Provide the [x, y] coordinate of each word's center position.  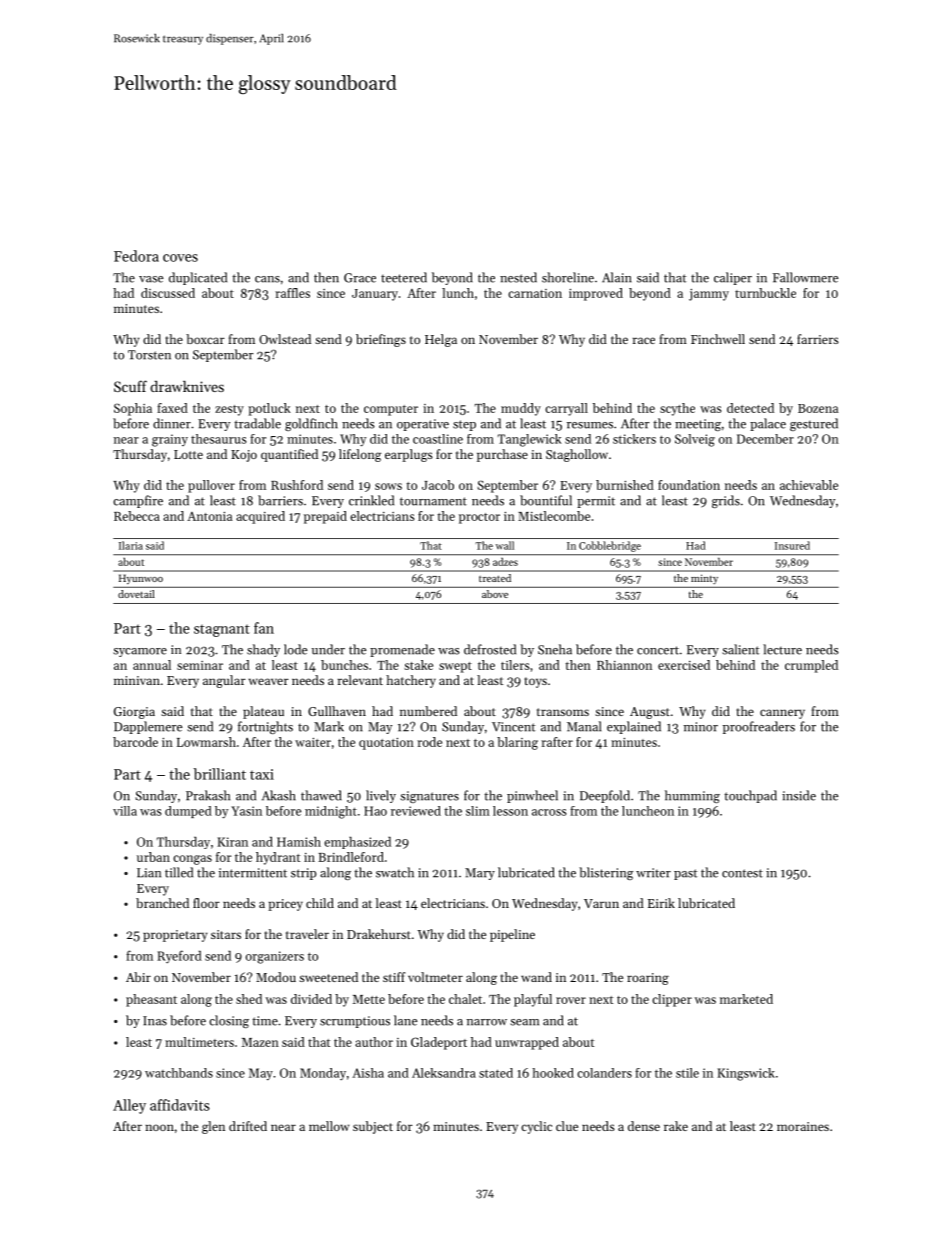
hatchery [411, 681]
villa [125, 811]
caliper [733, 278]
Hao [375, 811]
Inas [155, 1021]
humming [692, 796]
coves [180, 258]
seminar [200, 665]
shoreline [568, 277]
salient [740, 649]
